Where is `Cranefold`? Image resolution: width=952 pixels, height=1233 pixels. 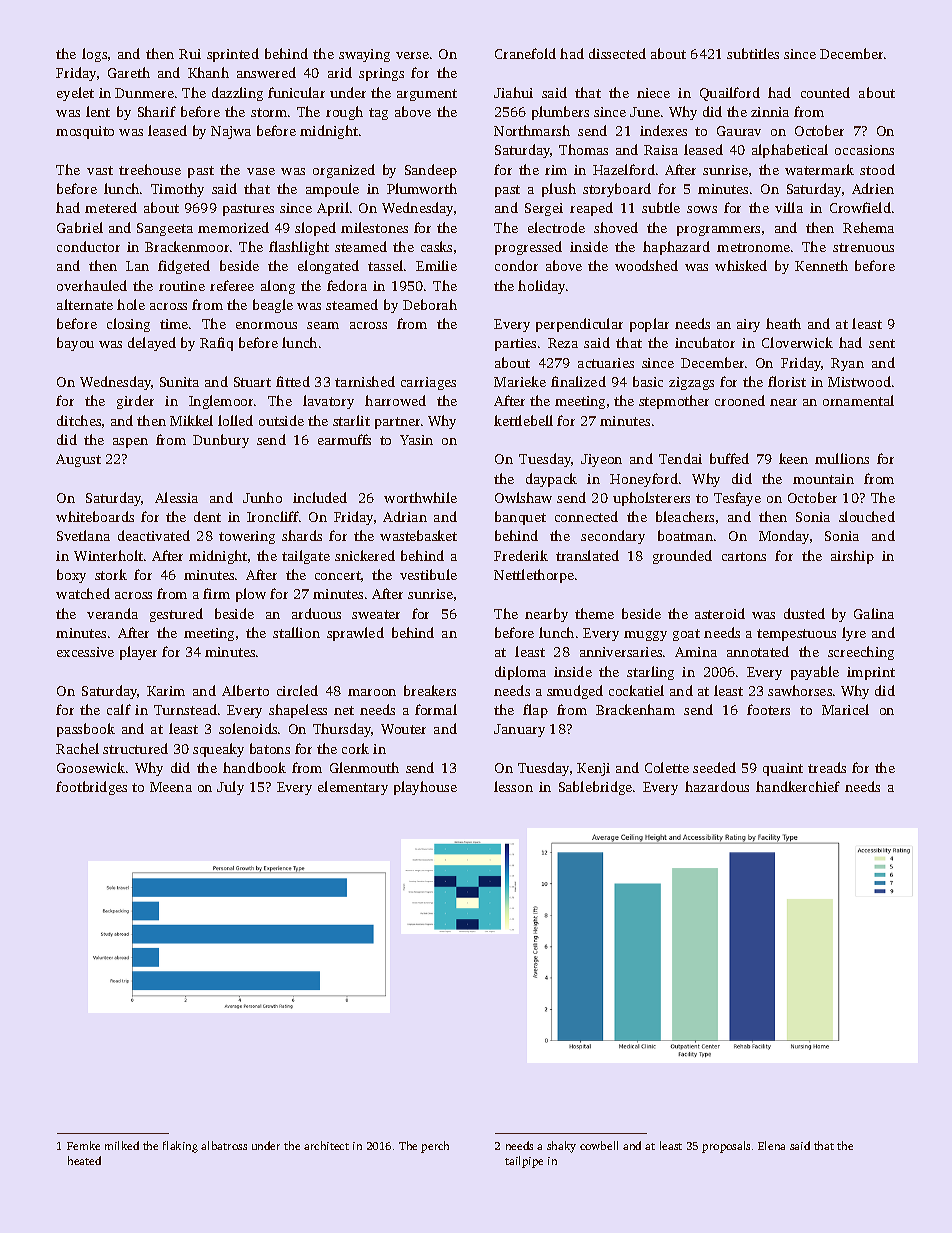
Cranefold is located at coordinates (525, 53).
